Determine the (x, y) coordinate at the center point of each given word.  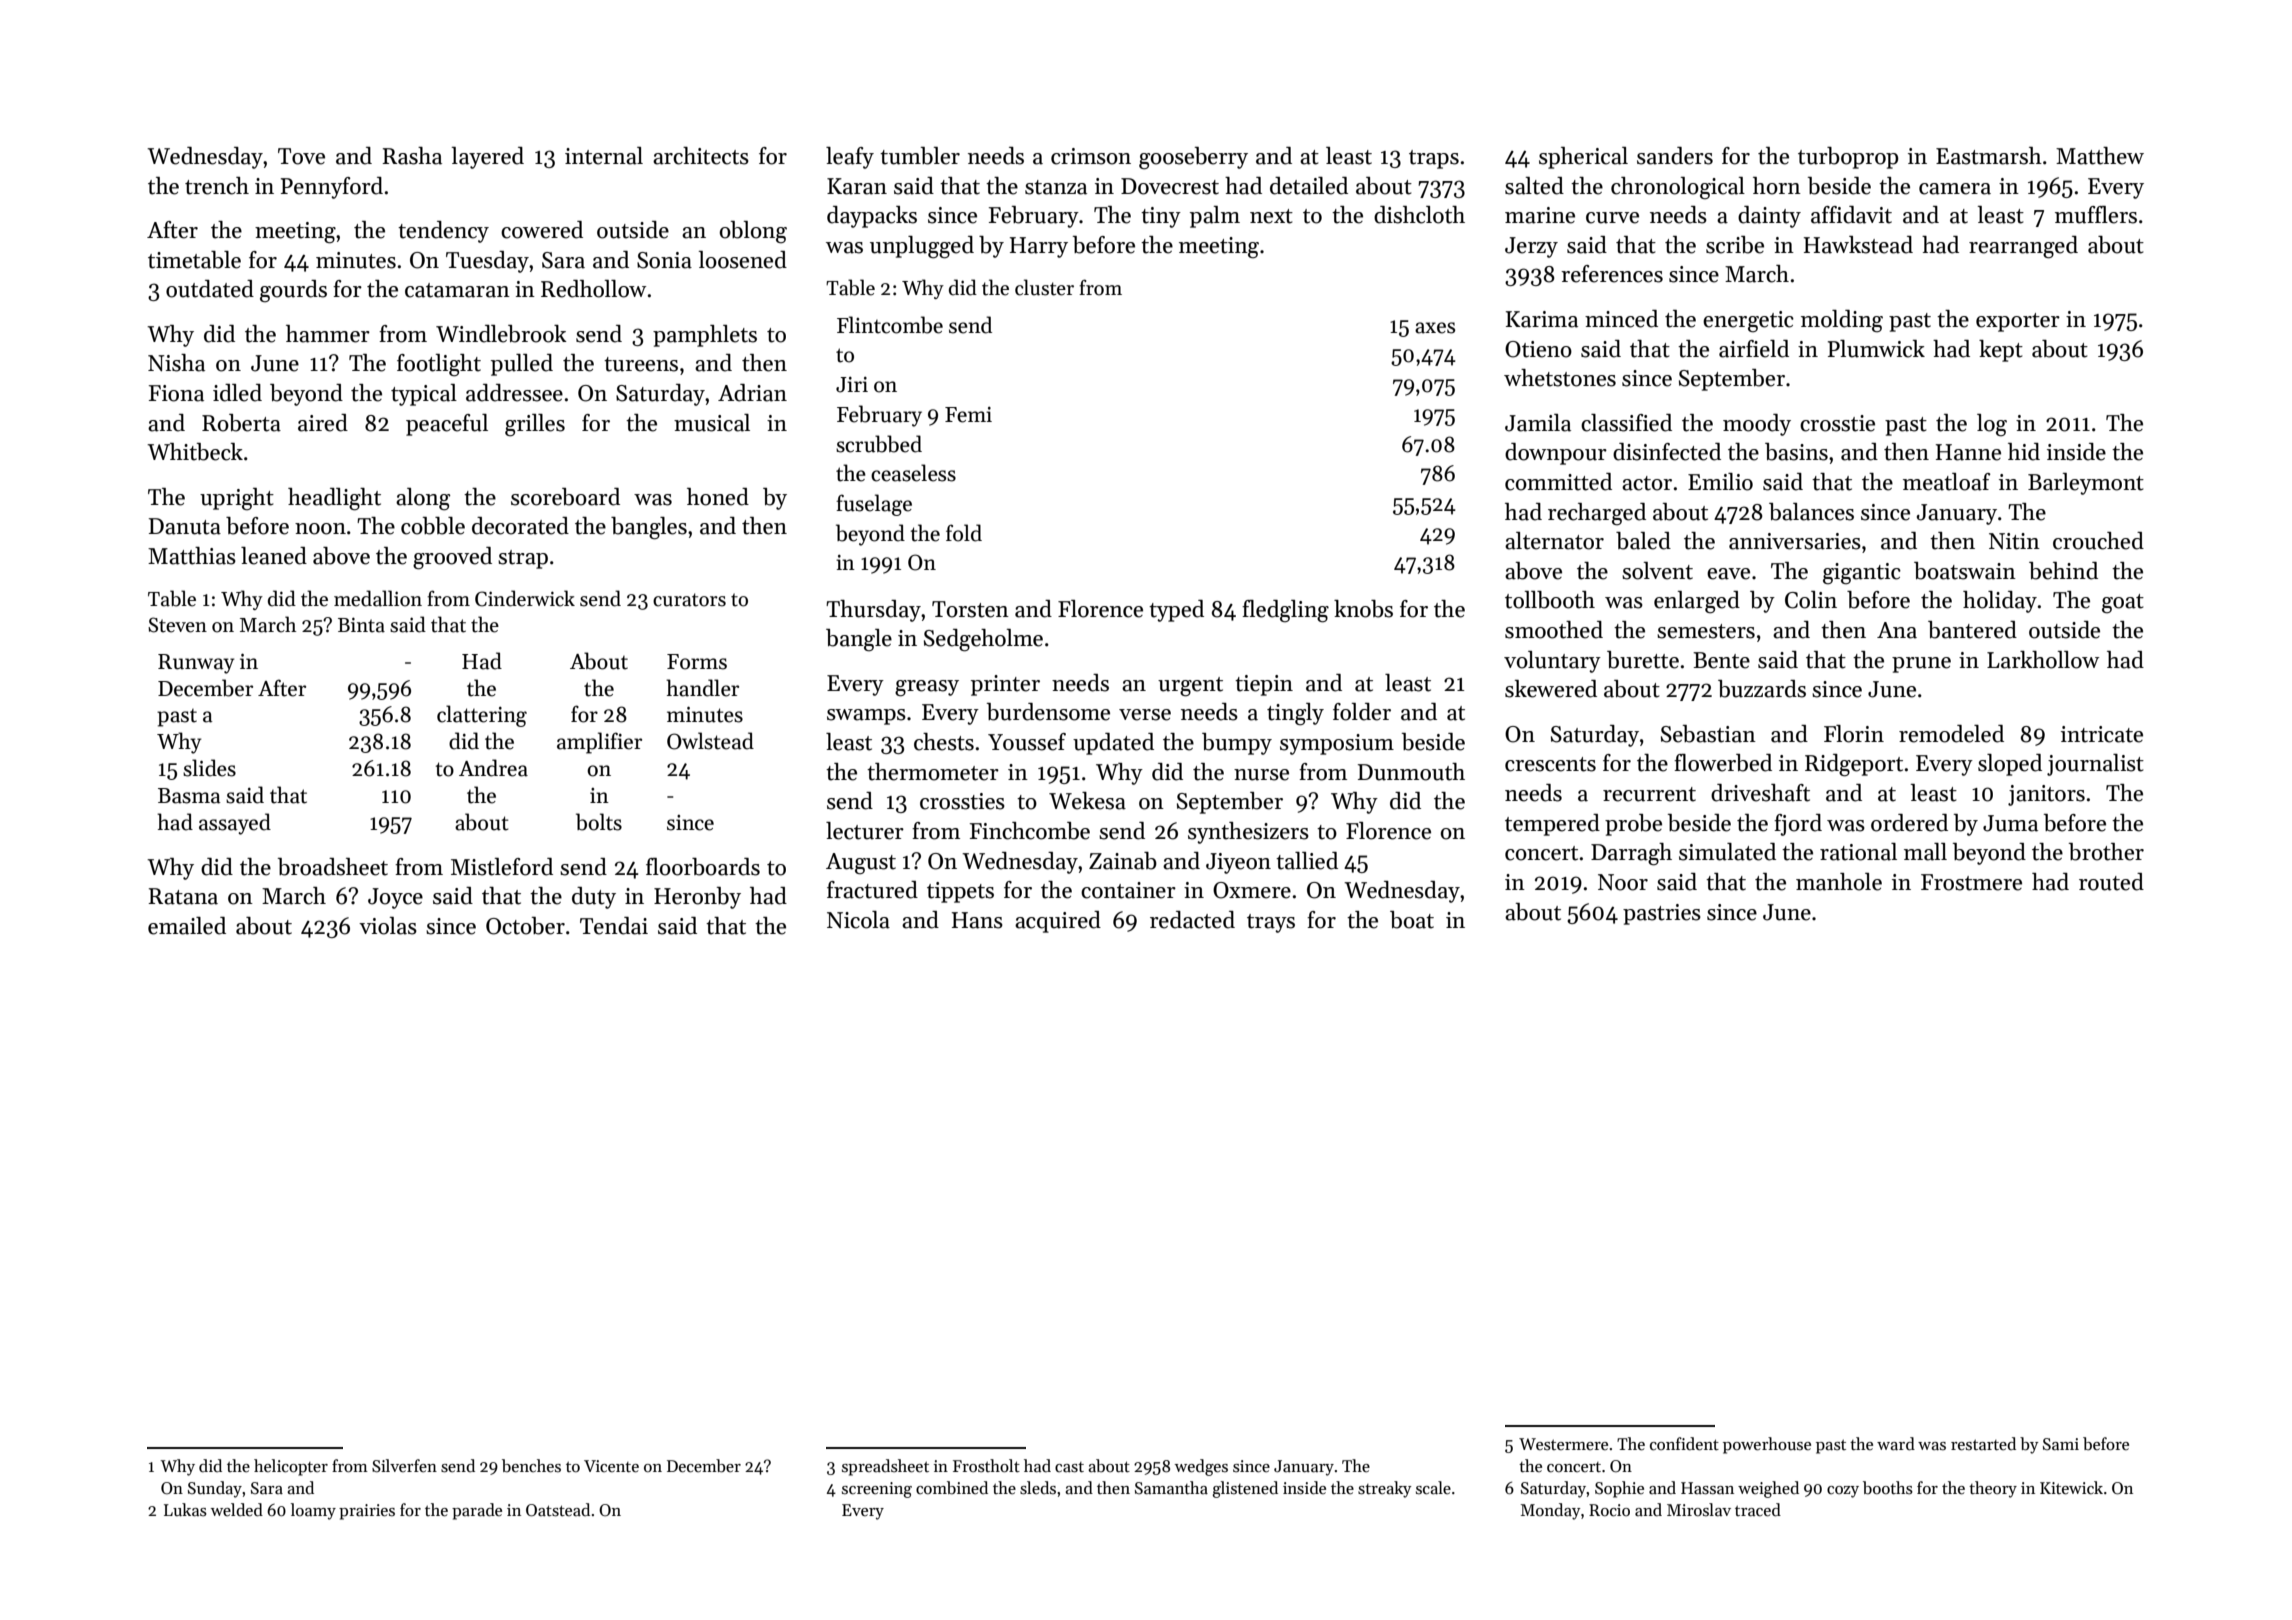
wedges (1201, 1467)
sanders (1675, 156)
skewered (1551, 689)
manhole (1839, 882)
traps (1434, 159)
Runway (196, 664)
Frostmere (1971, 882)
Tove (301, 156)
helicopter (291, 1467)
